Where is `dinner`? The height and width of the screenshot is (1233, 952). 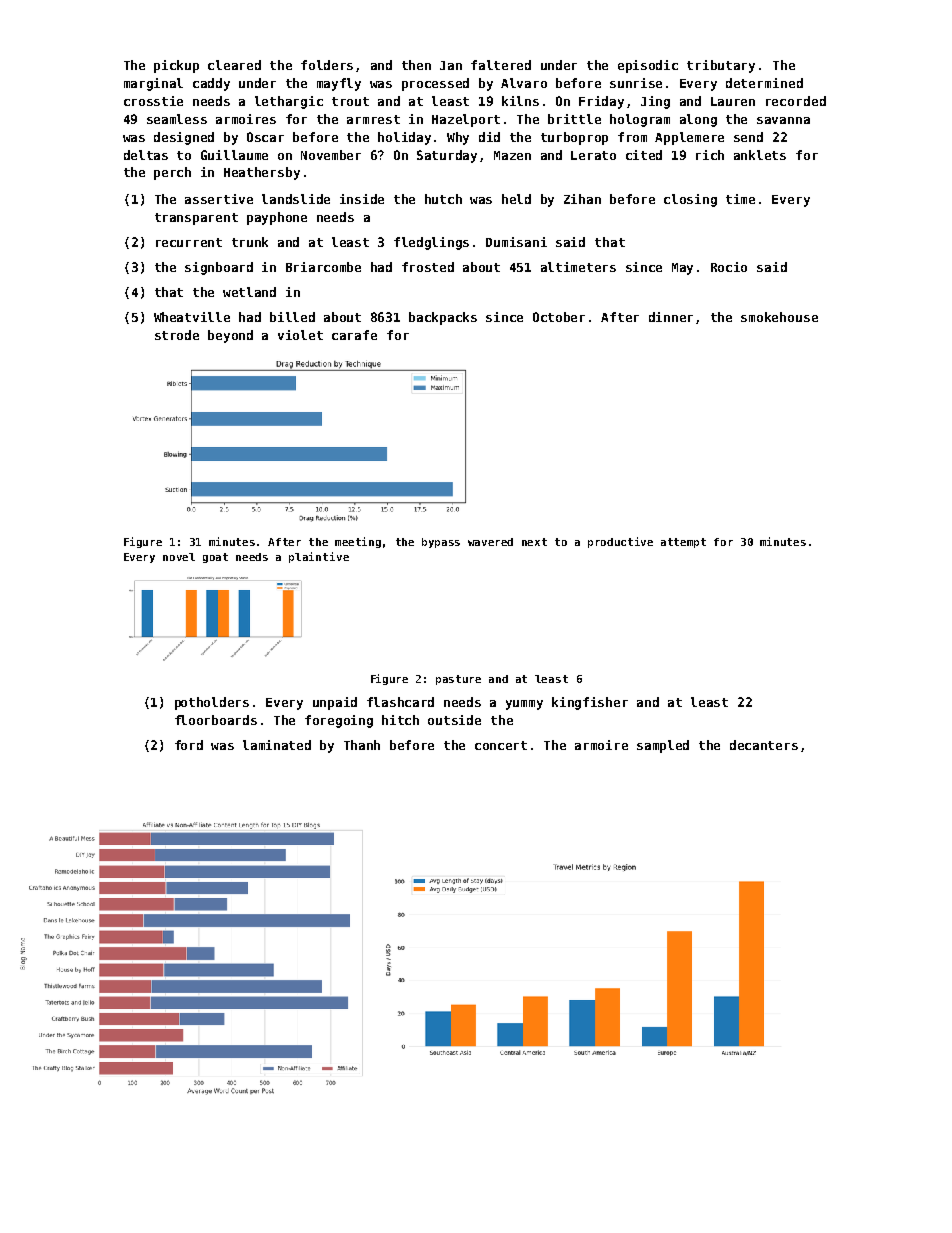
dinner is located at coordinates (671, 317).
